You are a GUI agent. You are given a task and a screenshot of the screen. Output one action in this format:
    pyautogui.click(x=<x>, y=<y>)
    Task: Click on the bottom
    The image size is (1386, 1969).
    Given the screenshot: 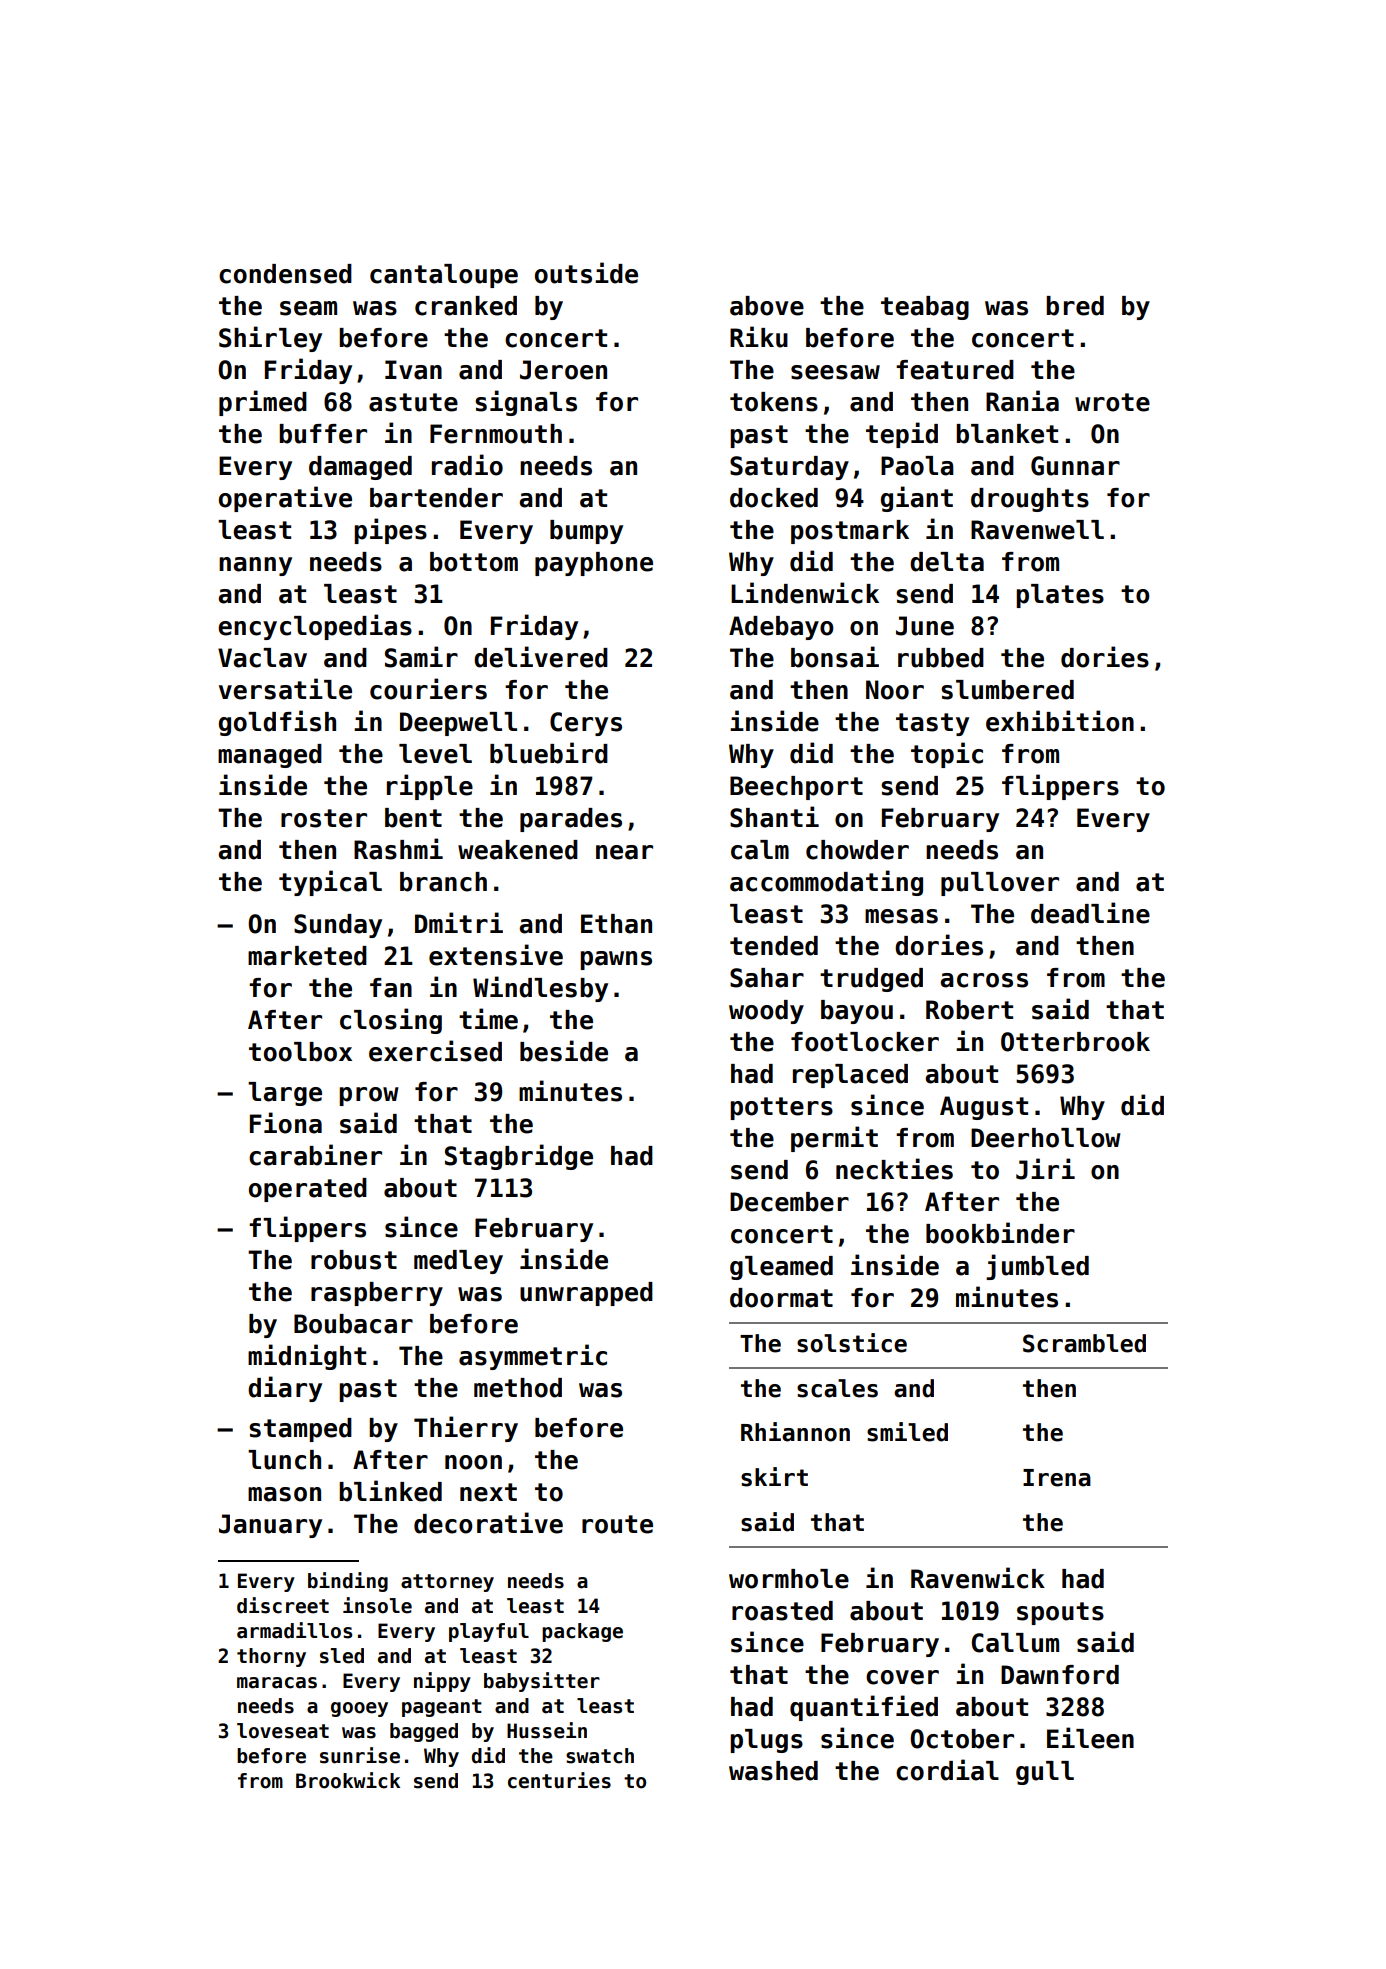 What is the action you would take?
    pyautogui.click(x=474, y=562)
